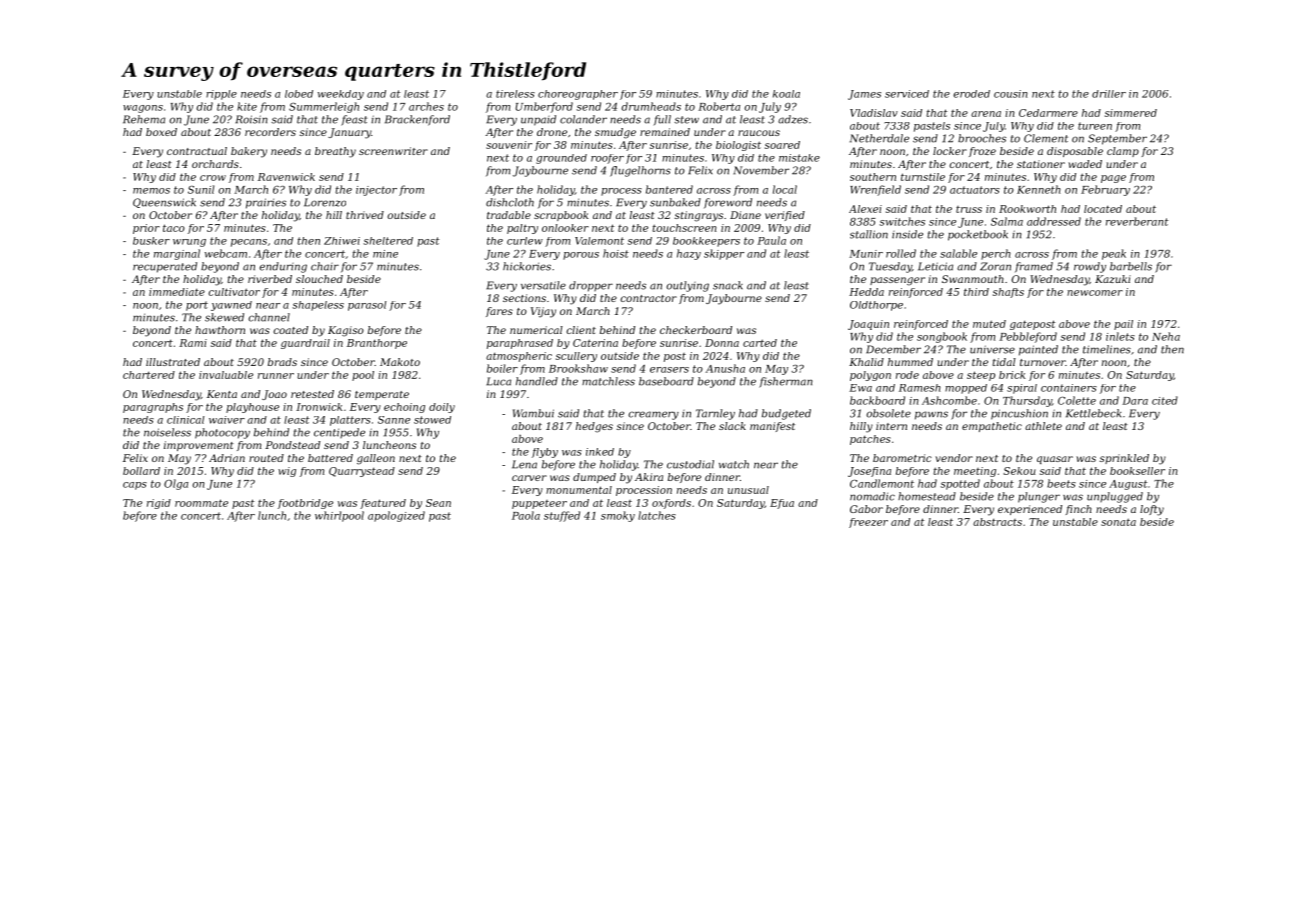 The image size is (1308, 924). Describe the element at coordinates (1011, 94) in the screenshot. I see `cousin` at that location.
